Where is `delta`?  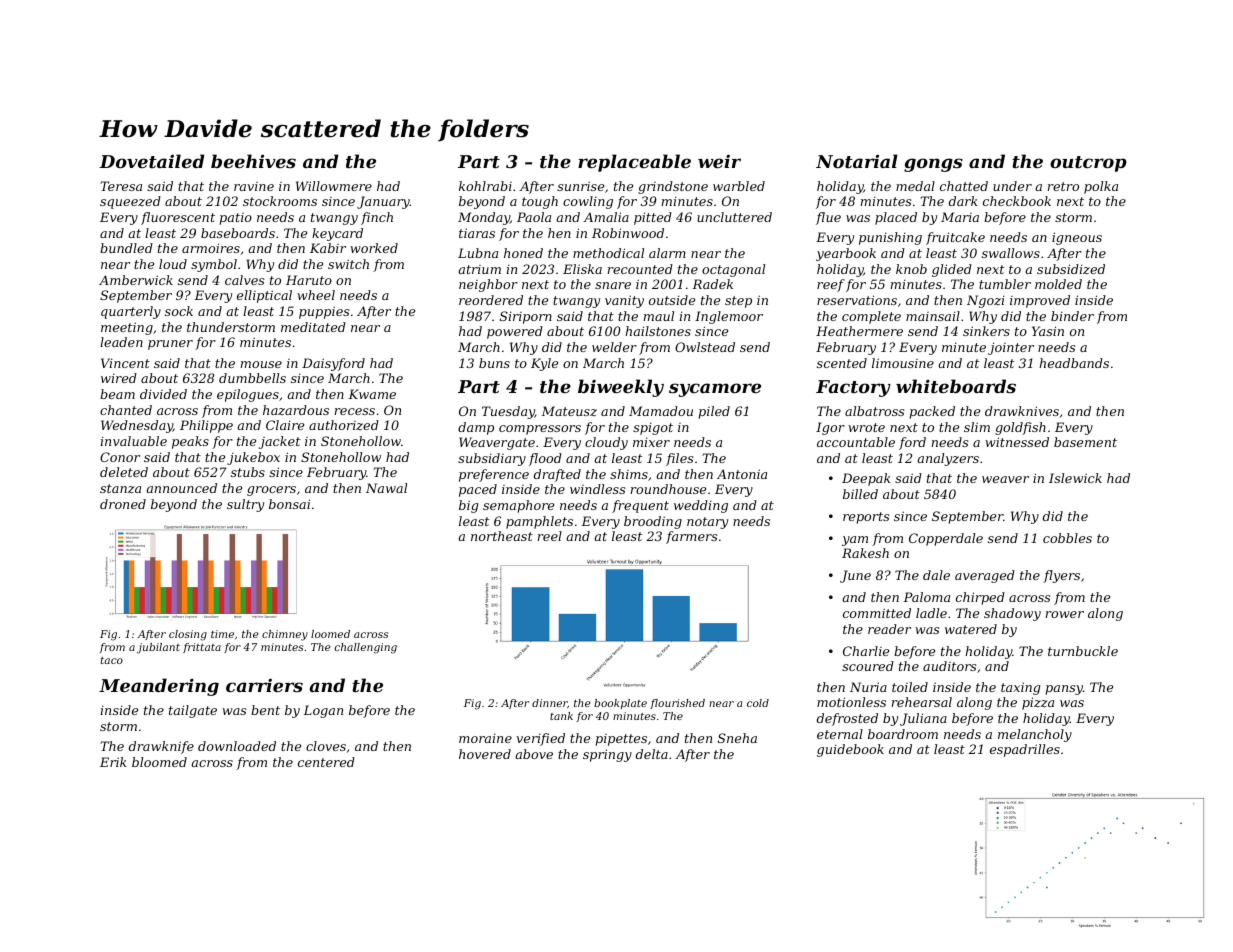 delta is located at coordinates (652, 754).
